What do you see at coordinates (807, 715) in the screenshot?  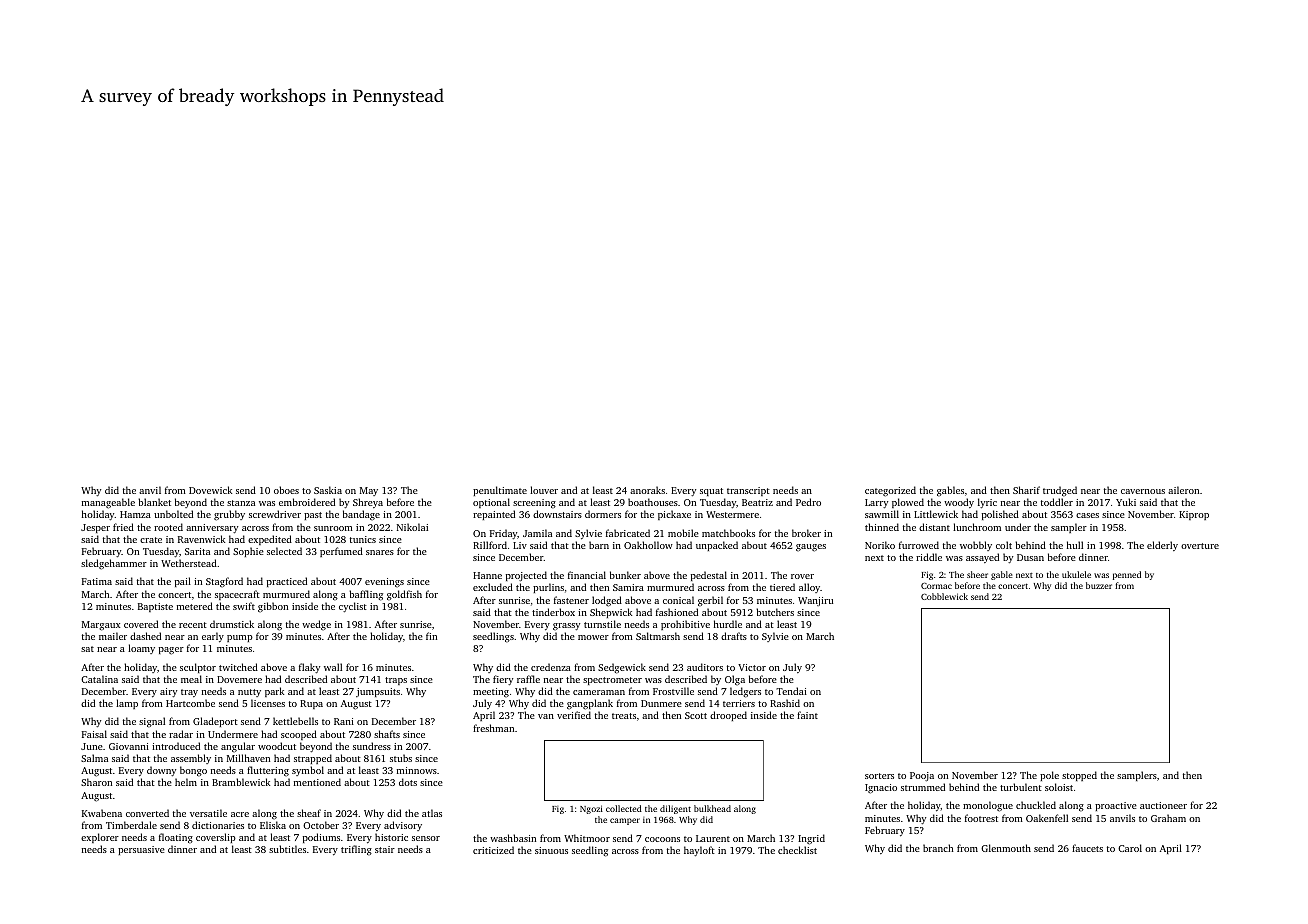 I see `faint` at bounding box center [807, 715].
